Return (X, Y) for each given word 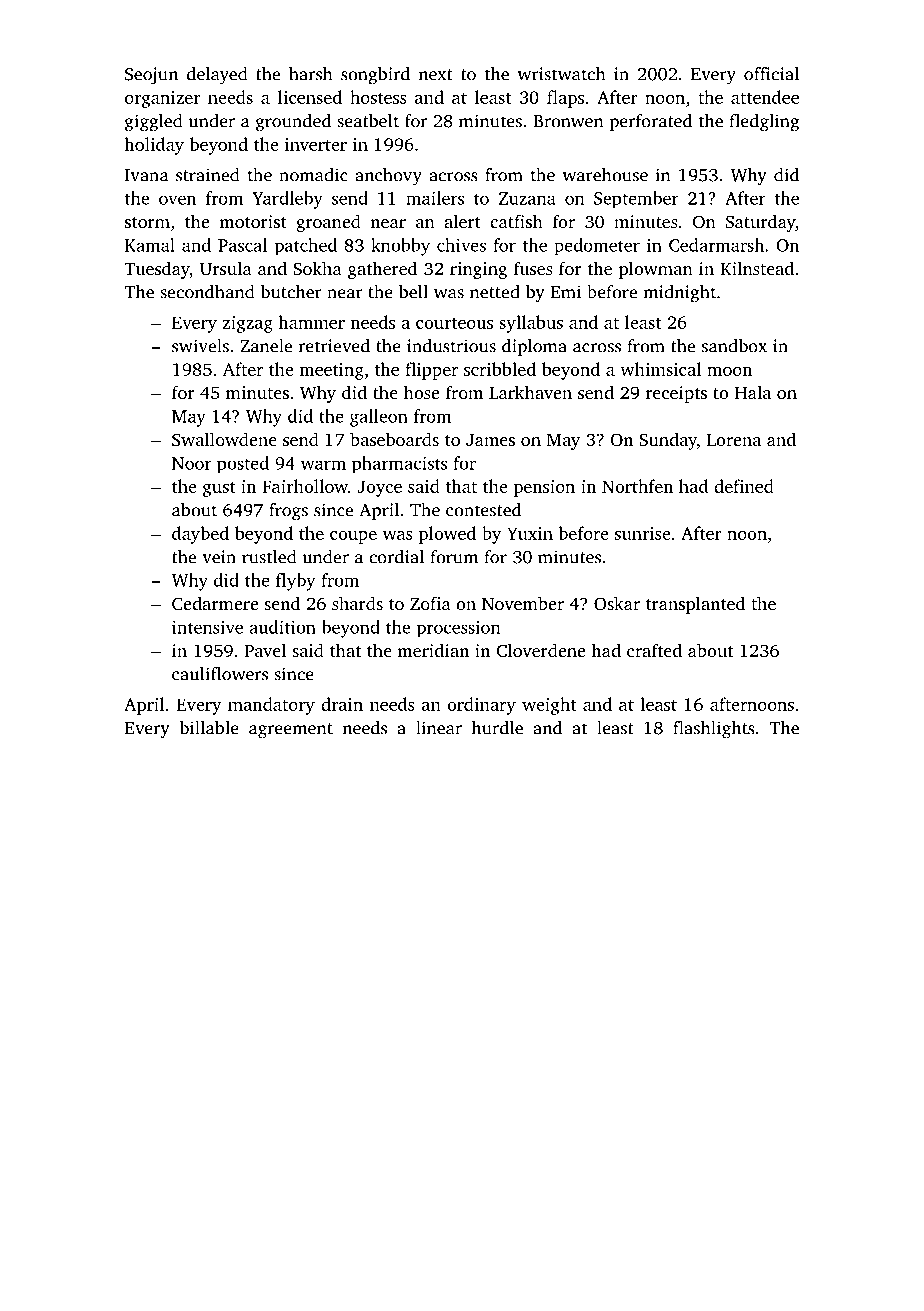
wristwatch (561, 74)
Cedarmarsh (716, 245)
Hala (753, 392)
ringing (478, 270)
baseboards (394, 439)
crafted (654, 650)
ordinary (481, 706)
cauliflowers (220, 674)
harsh (310, 74)
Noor (192, 463)
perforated (651, 122)
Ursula (226, 268)
